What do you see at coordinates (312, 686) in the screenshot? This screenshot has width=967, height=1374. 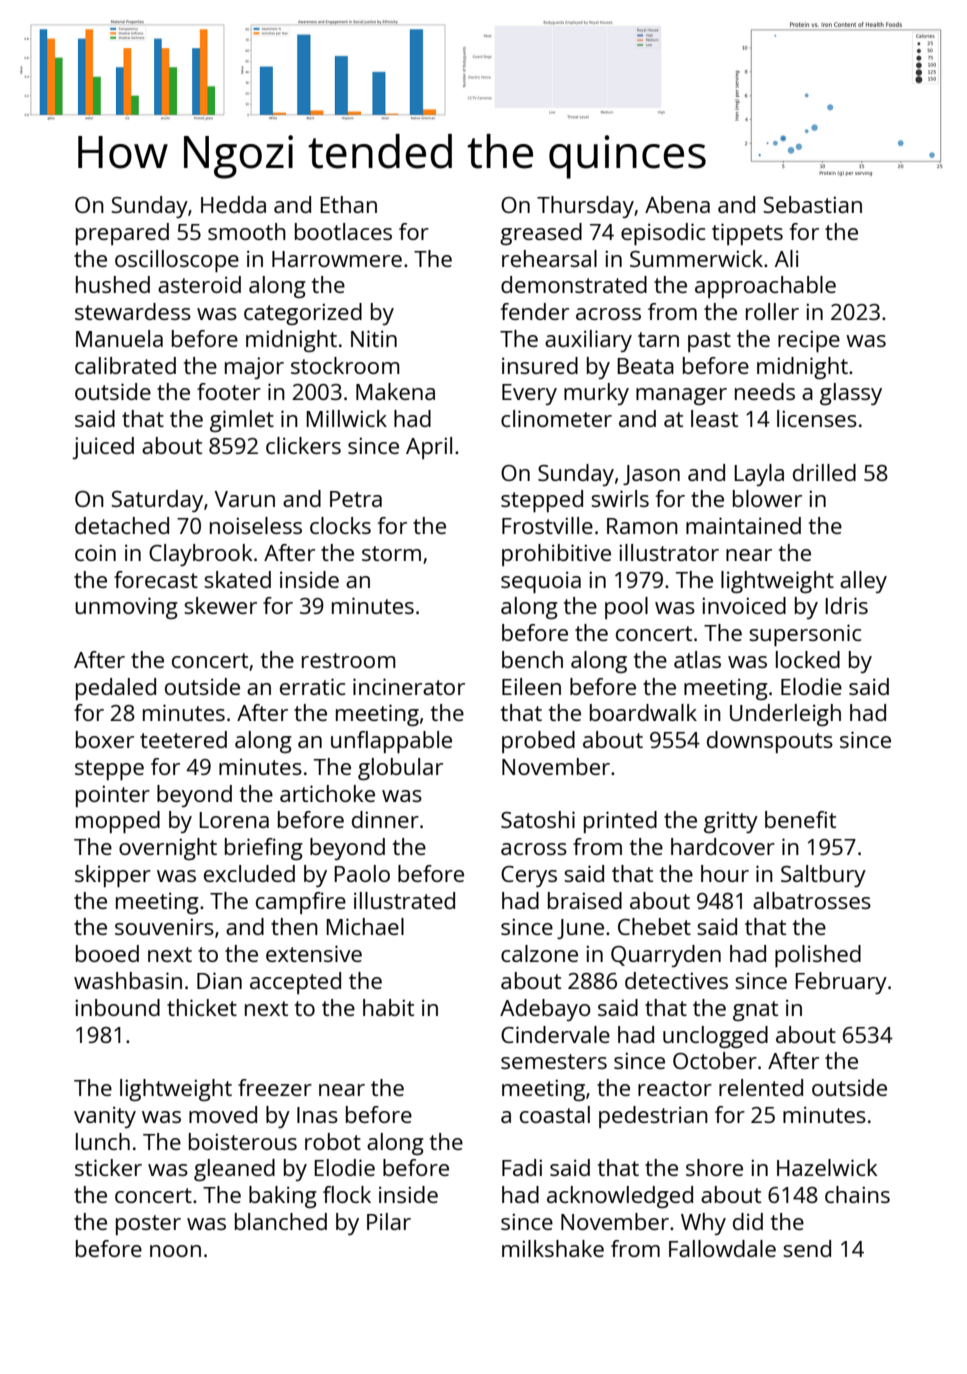 I see `erratic` at bounding box center [312, 686].
